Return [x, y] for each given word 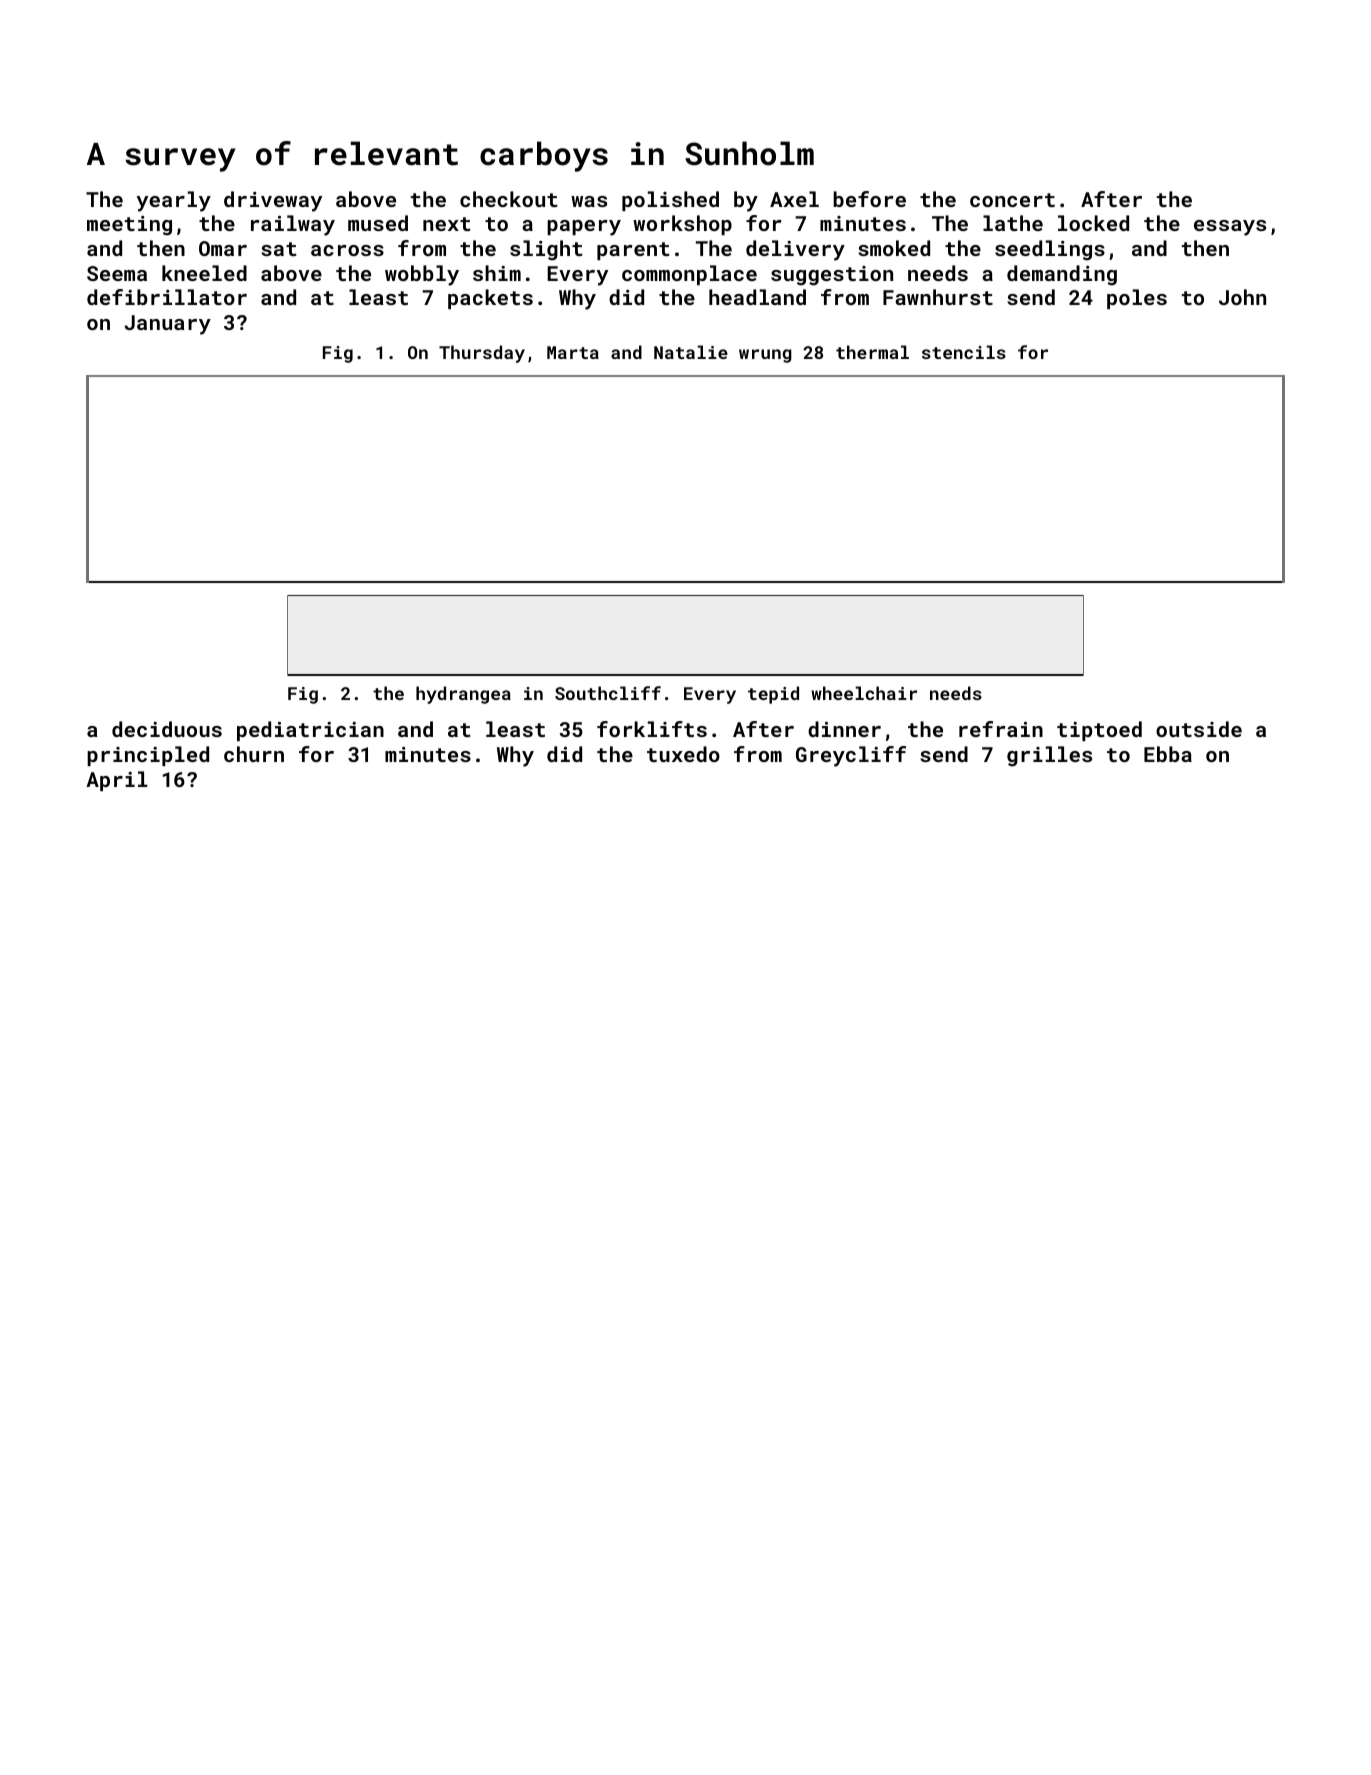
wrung [765, 356]
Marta [573, 352]
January [167, 325]
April [117, 781]
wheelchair [864, 693]
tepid [773, 695]
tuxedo [683, 754]
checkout [508, 199]
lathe [1013, 223]
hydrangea [463, 695]
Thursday [482, 354]
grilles [1049, 756]
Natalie [691, 352]
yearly [174, 201]
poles [1137, 299]
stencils [964, 352]
